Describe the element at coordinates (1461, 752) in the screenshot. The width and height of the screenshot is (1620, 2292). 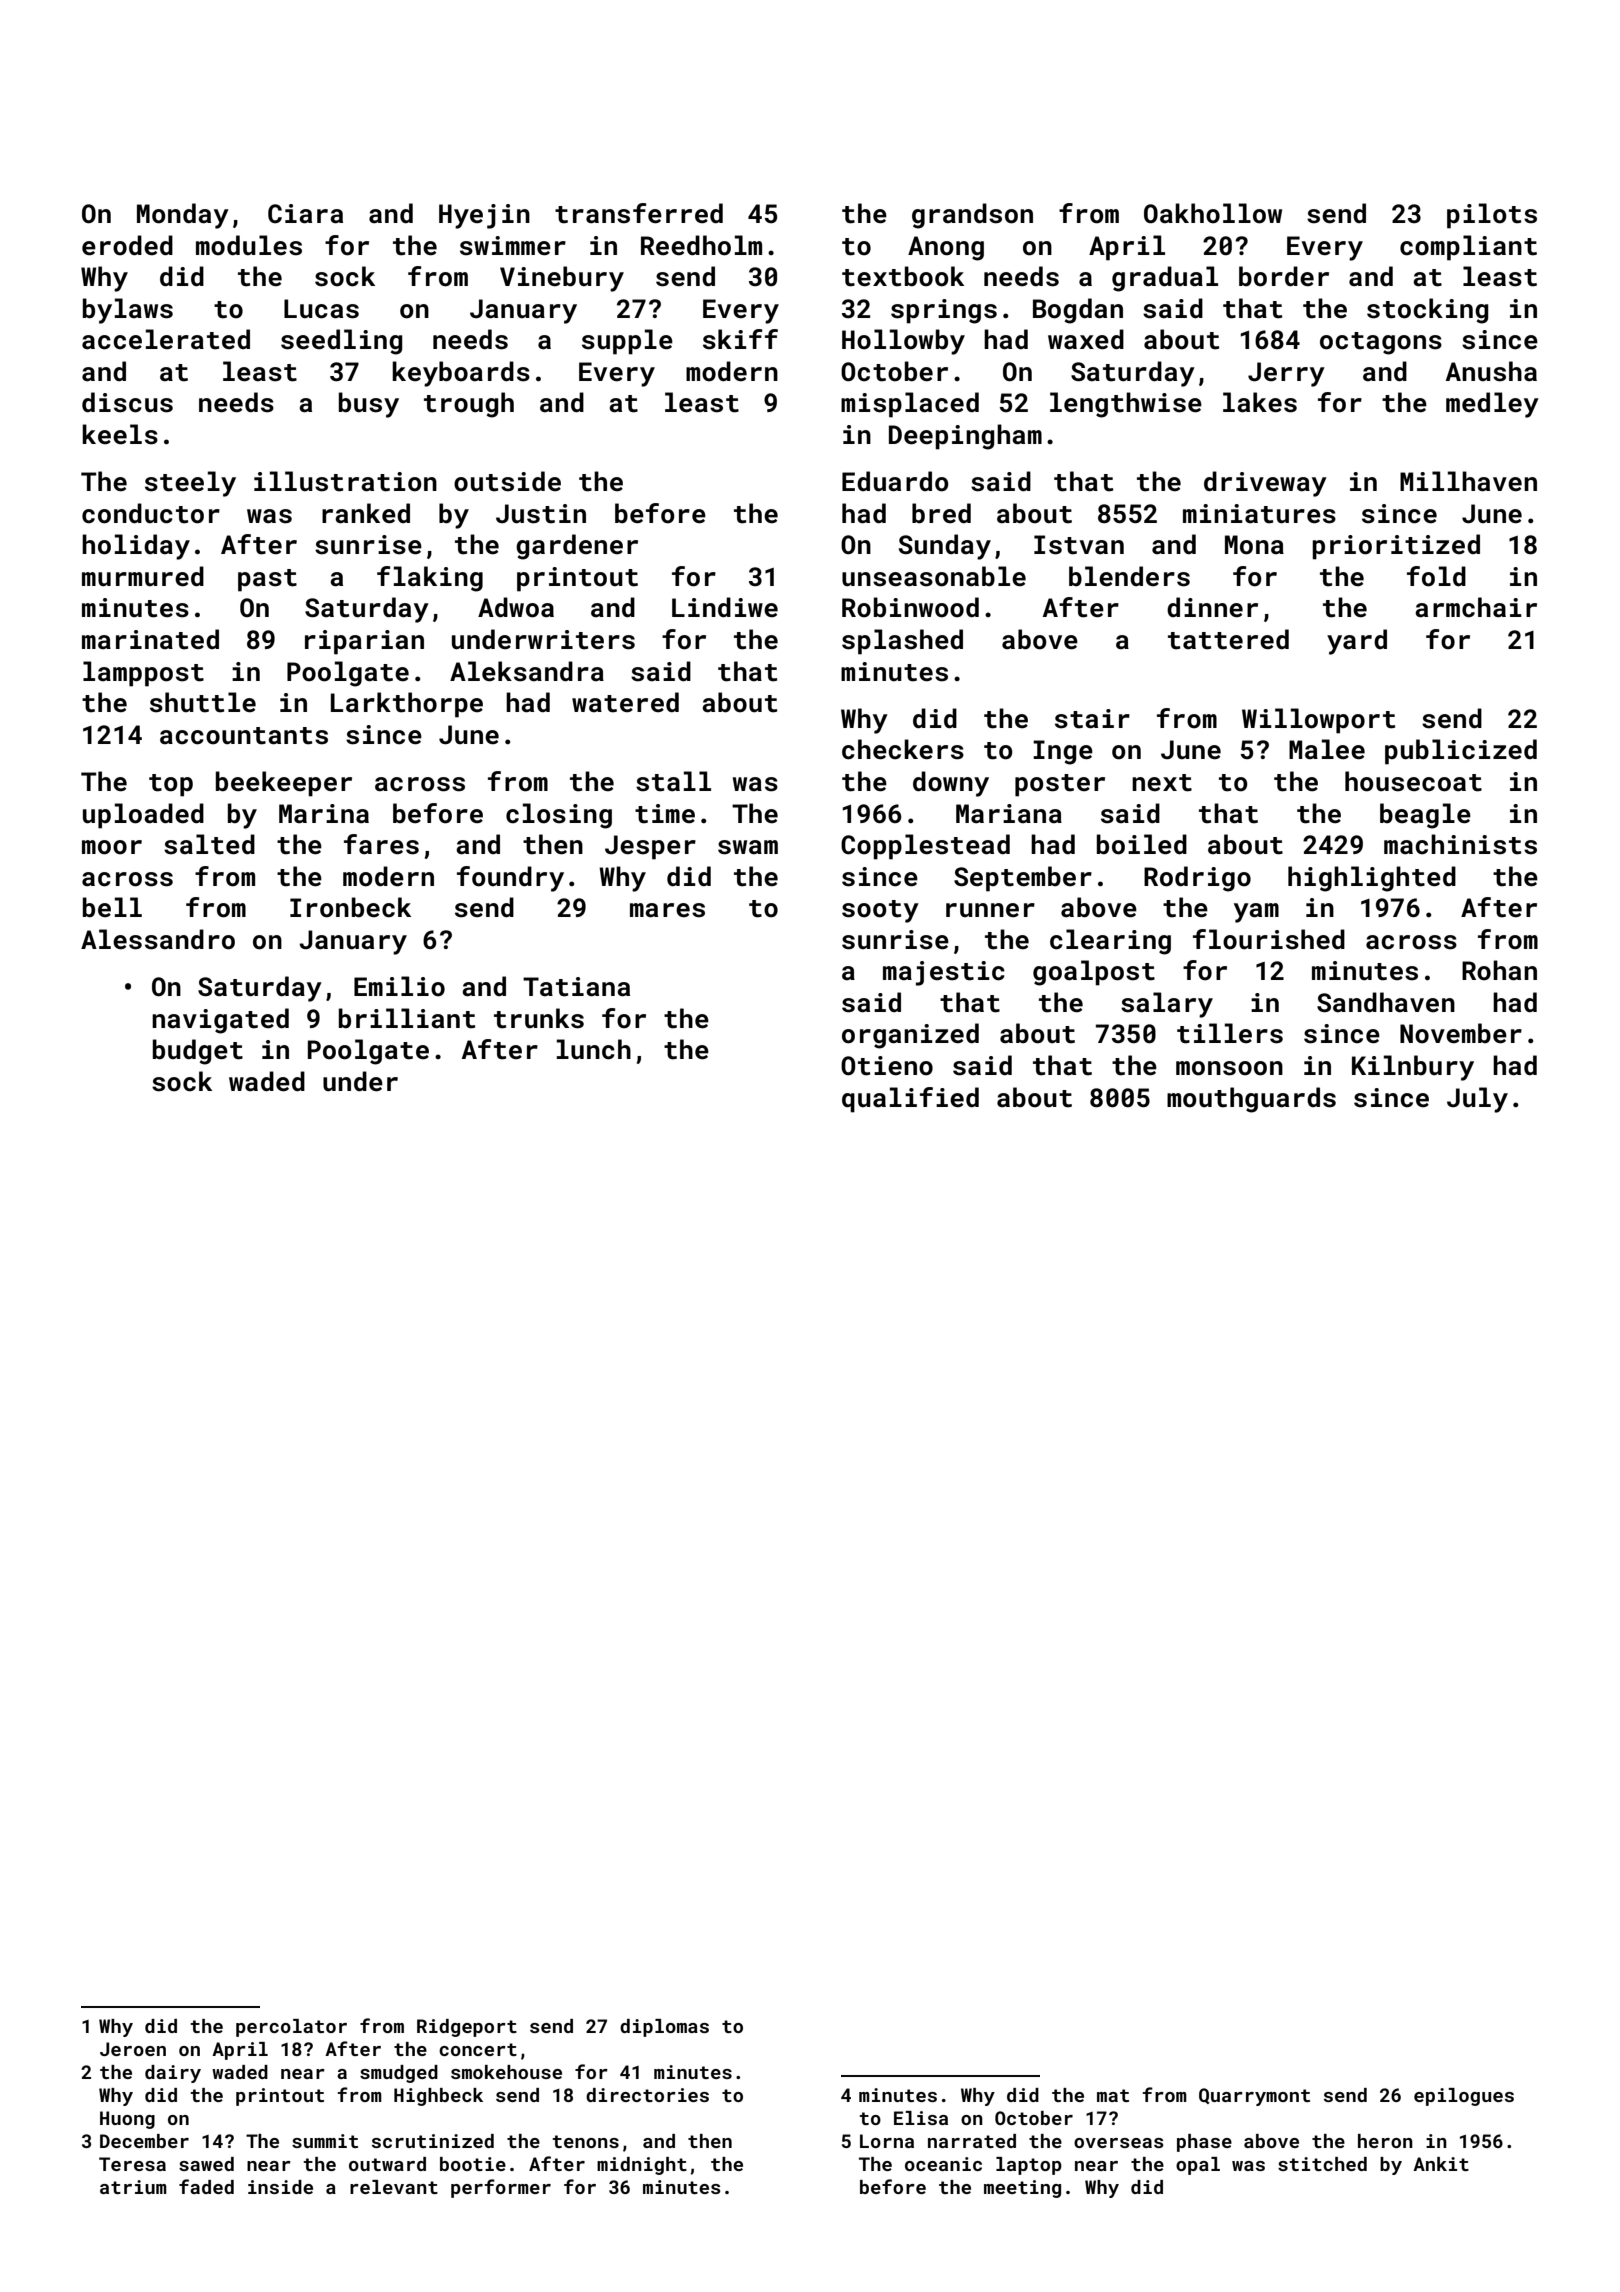
I see `publicized` at that location.
